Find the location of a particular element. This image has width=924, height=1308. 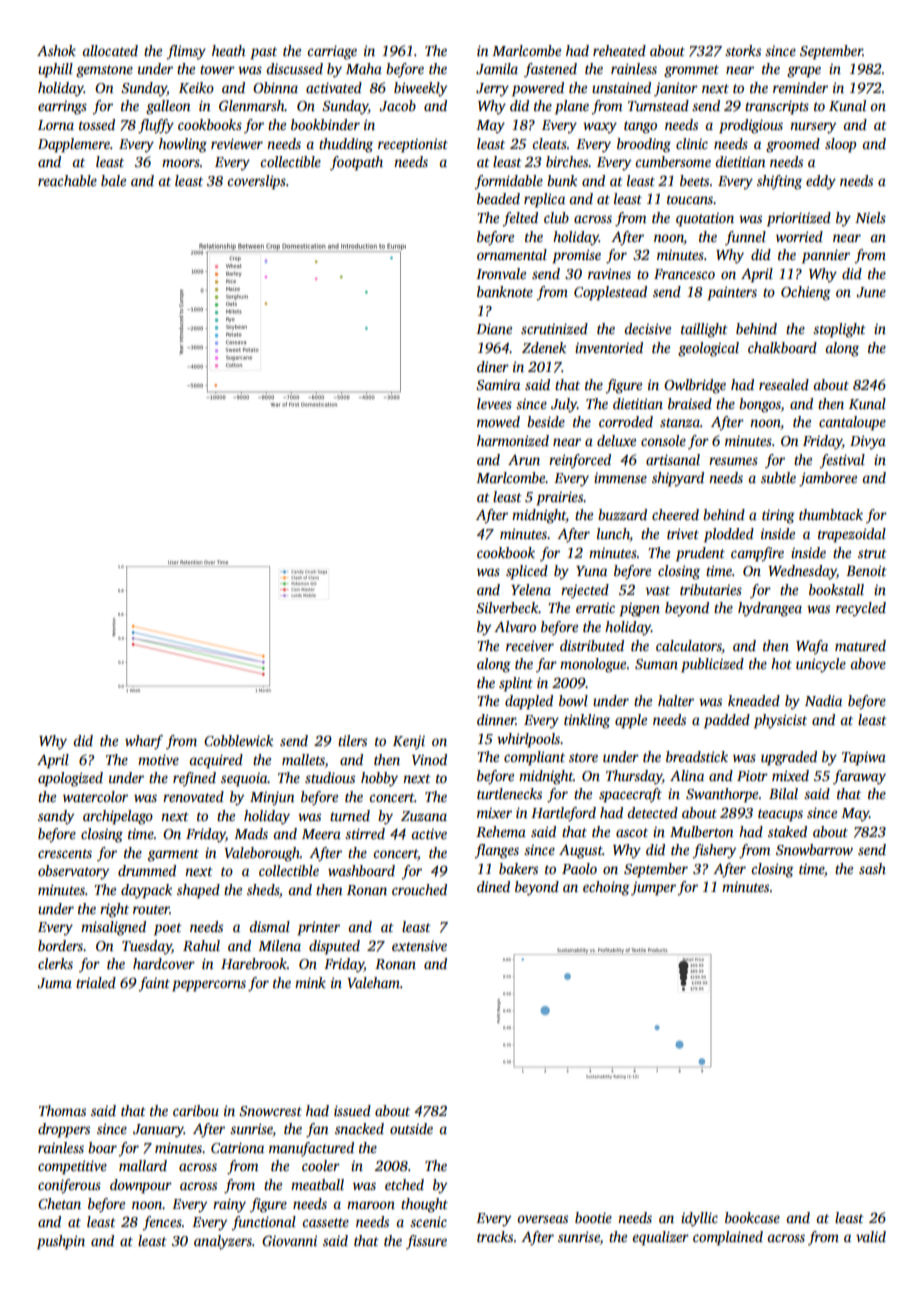

analyzers is located at coordinates (223, 1242).
